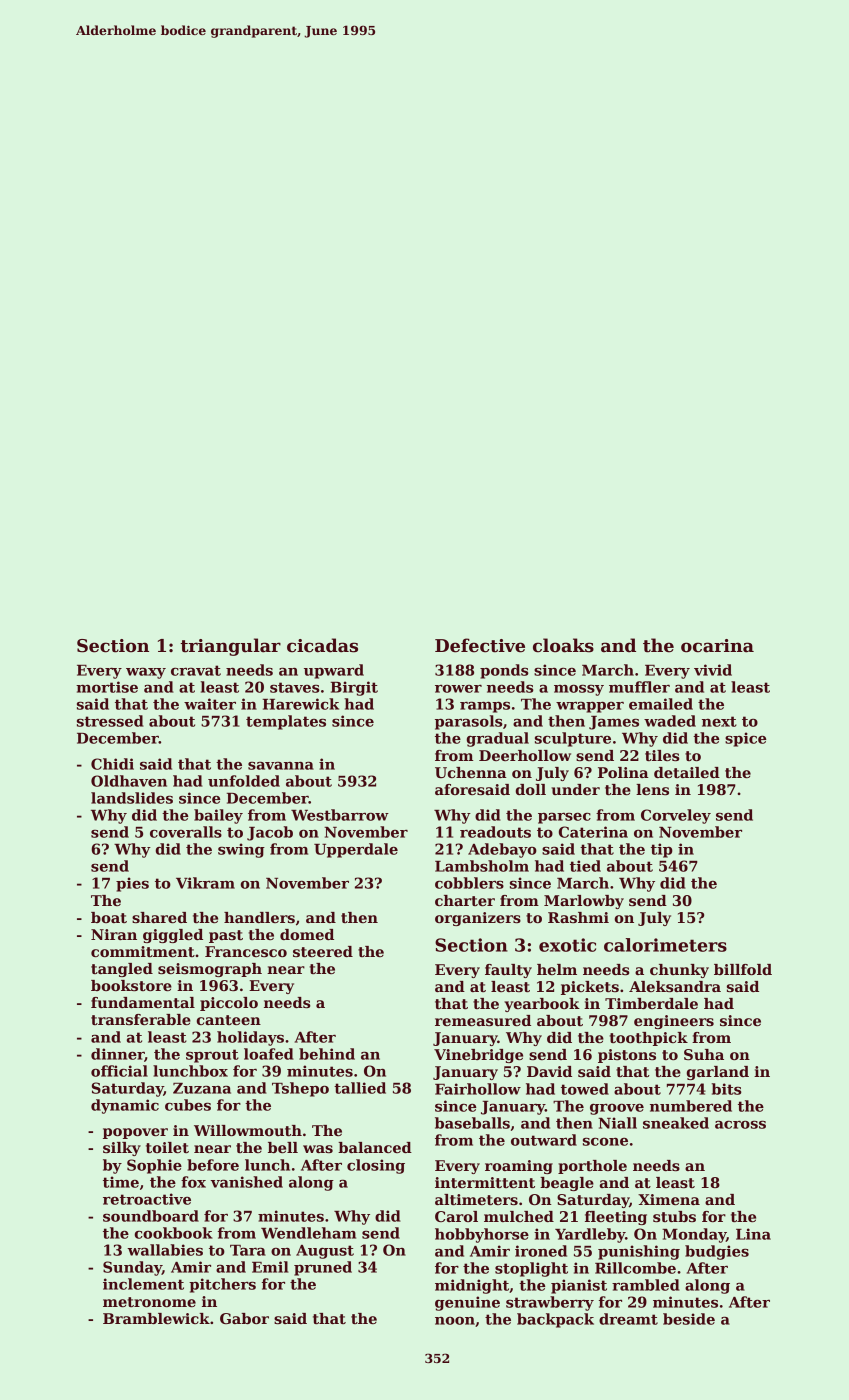  I want to click on boat, so click(109, 917).
